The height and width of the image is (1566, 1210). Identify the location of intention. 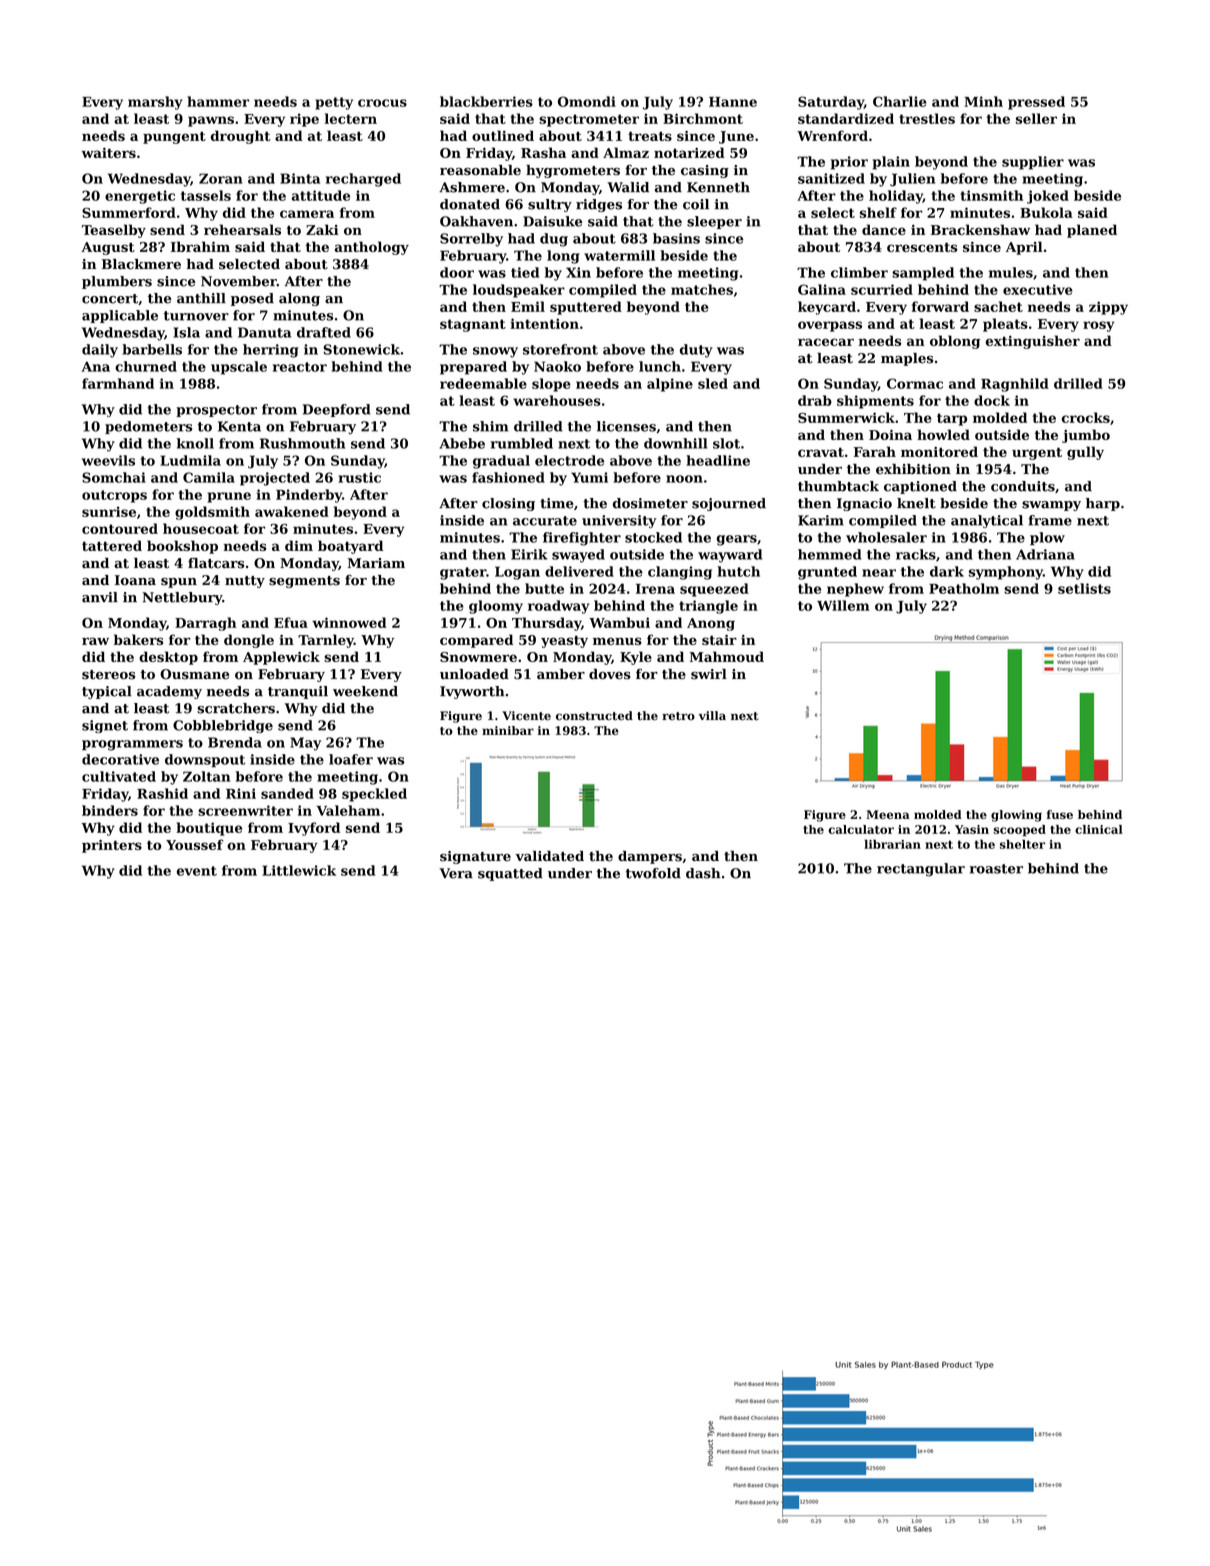
(544, 323).
